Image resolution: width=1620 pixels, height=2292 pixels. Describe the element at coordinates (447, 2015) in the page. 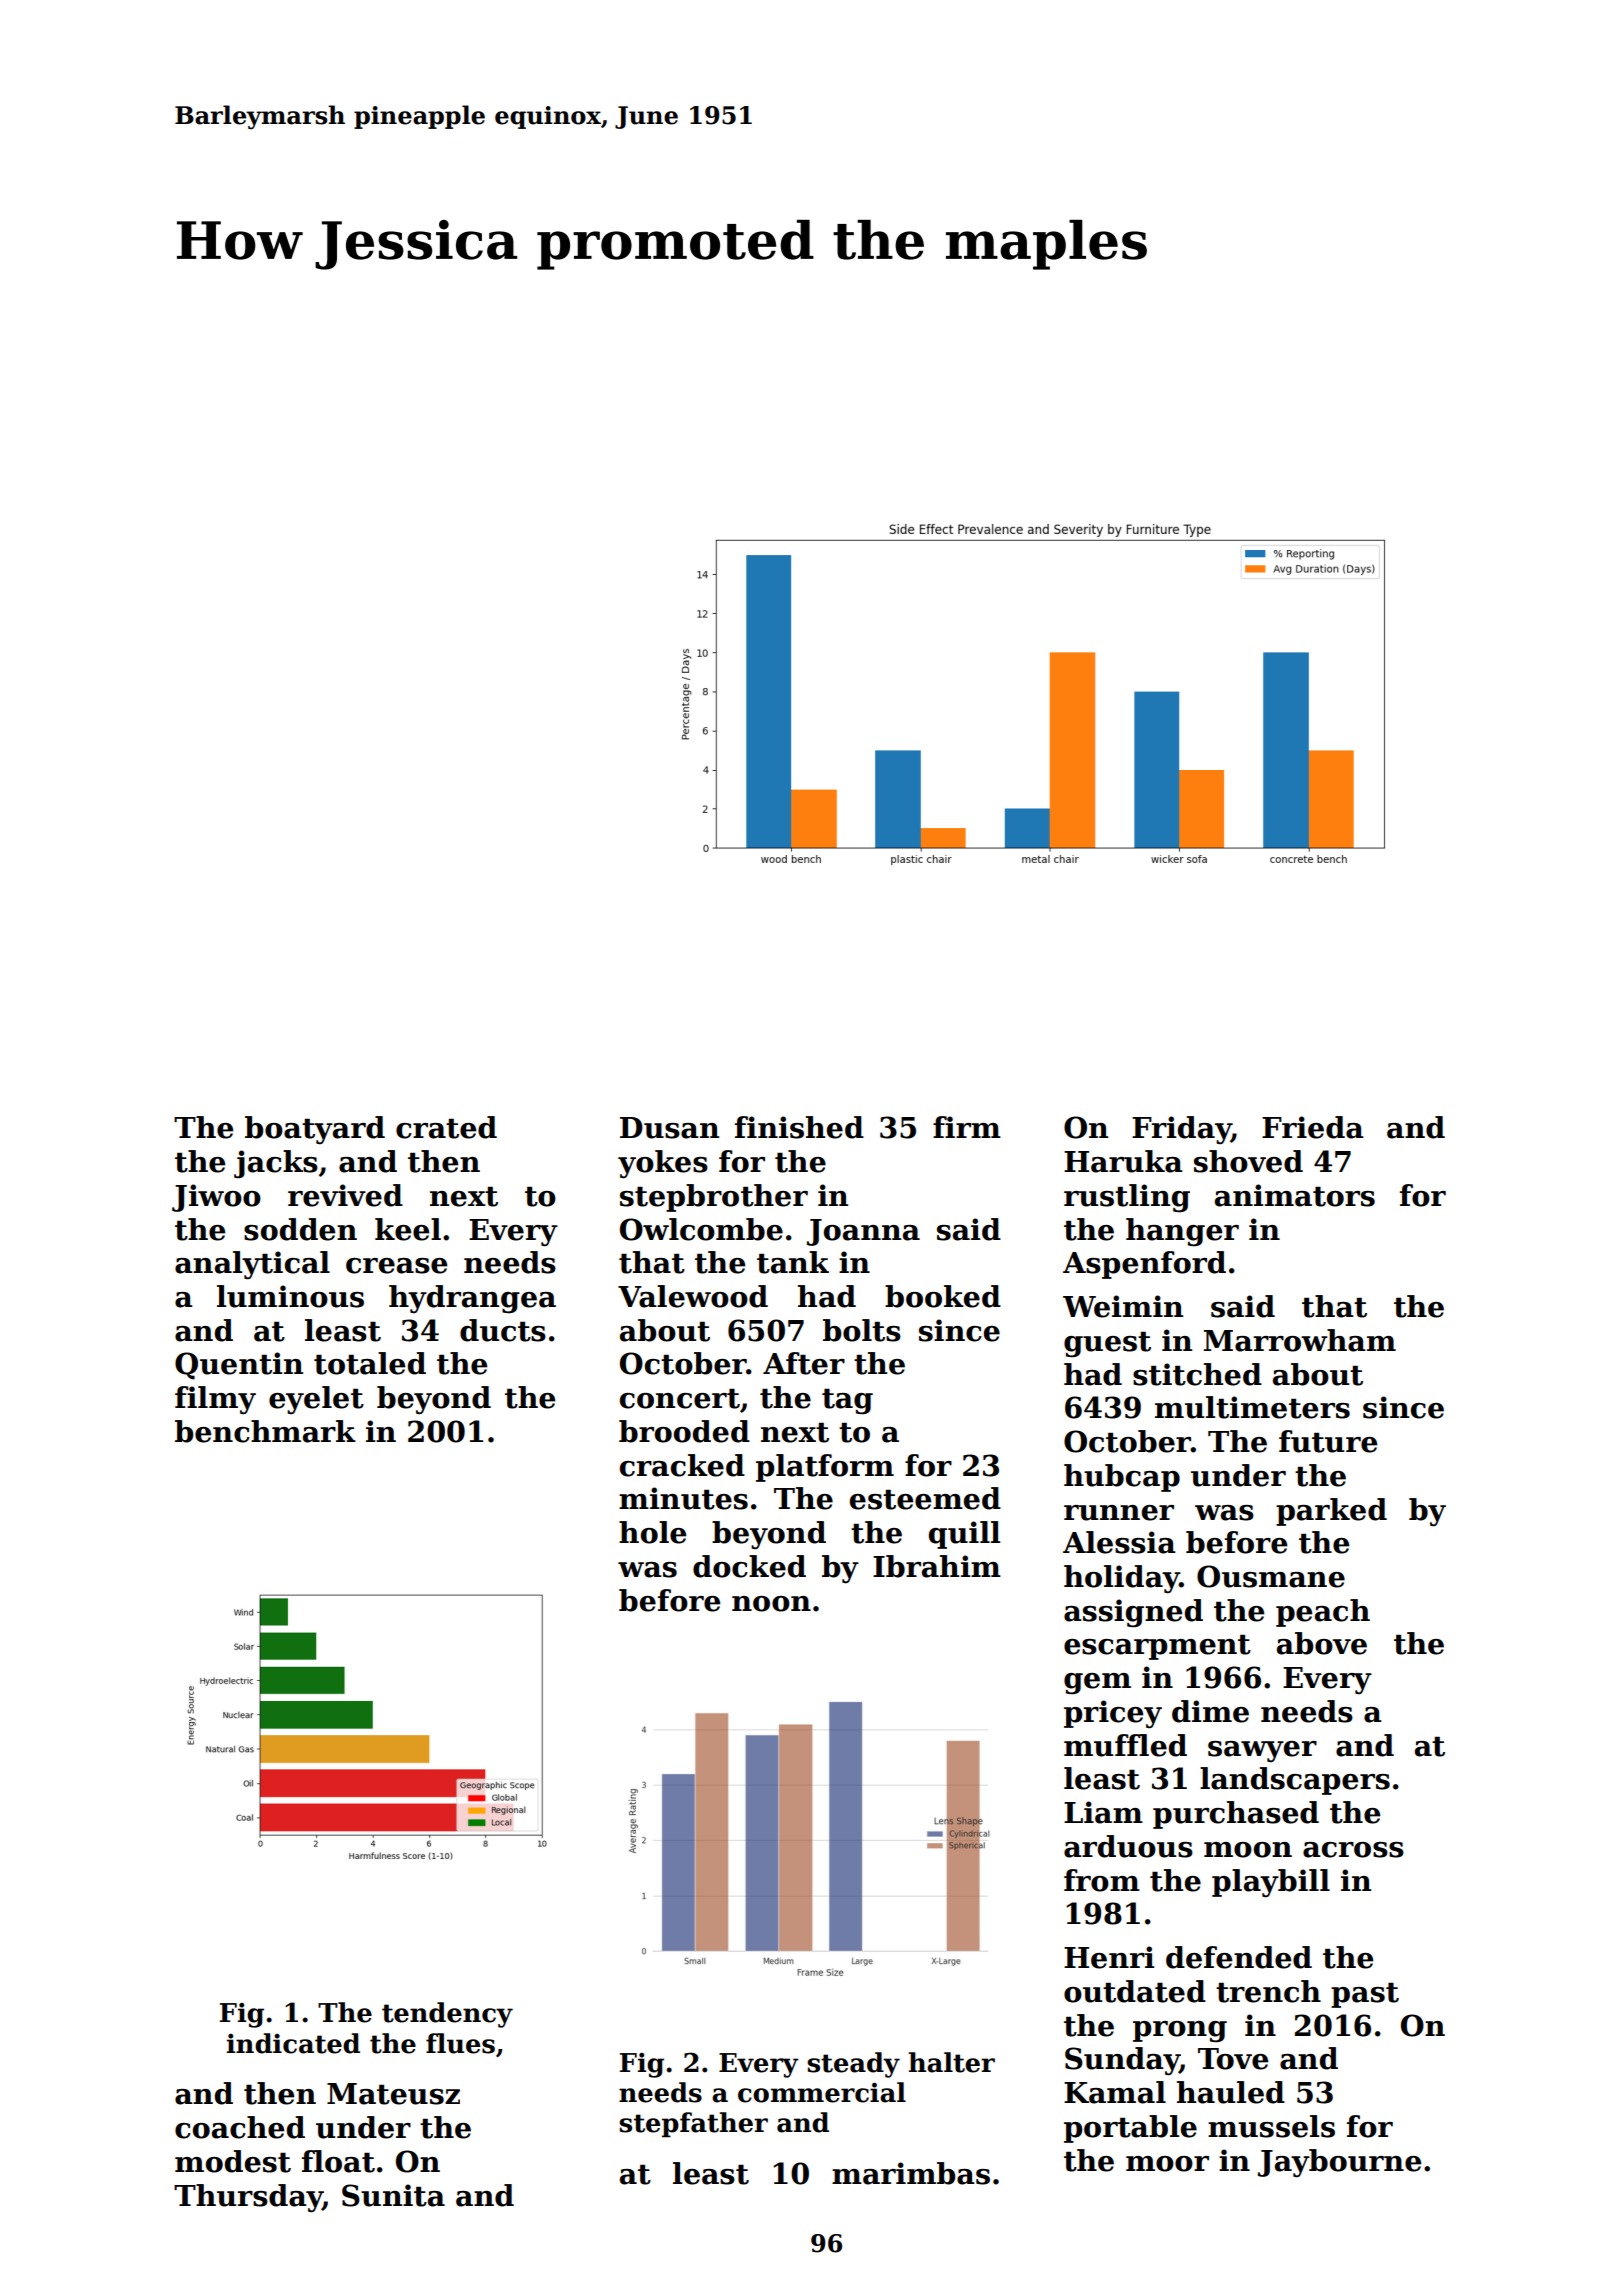

I see `tendency` at that location.
